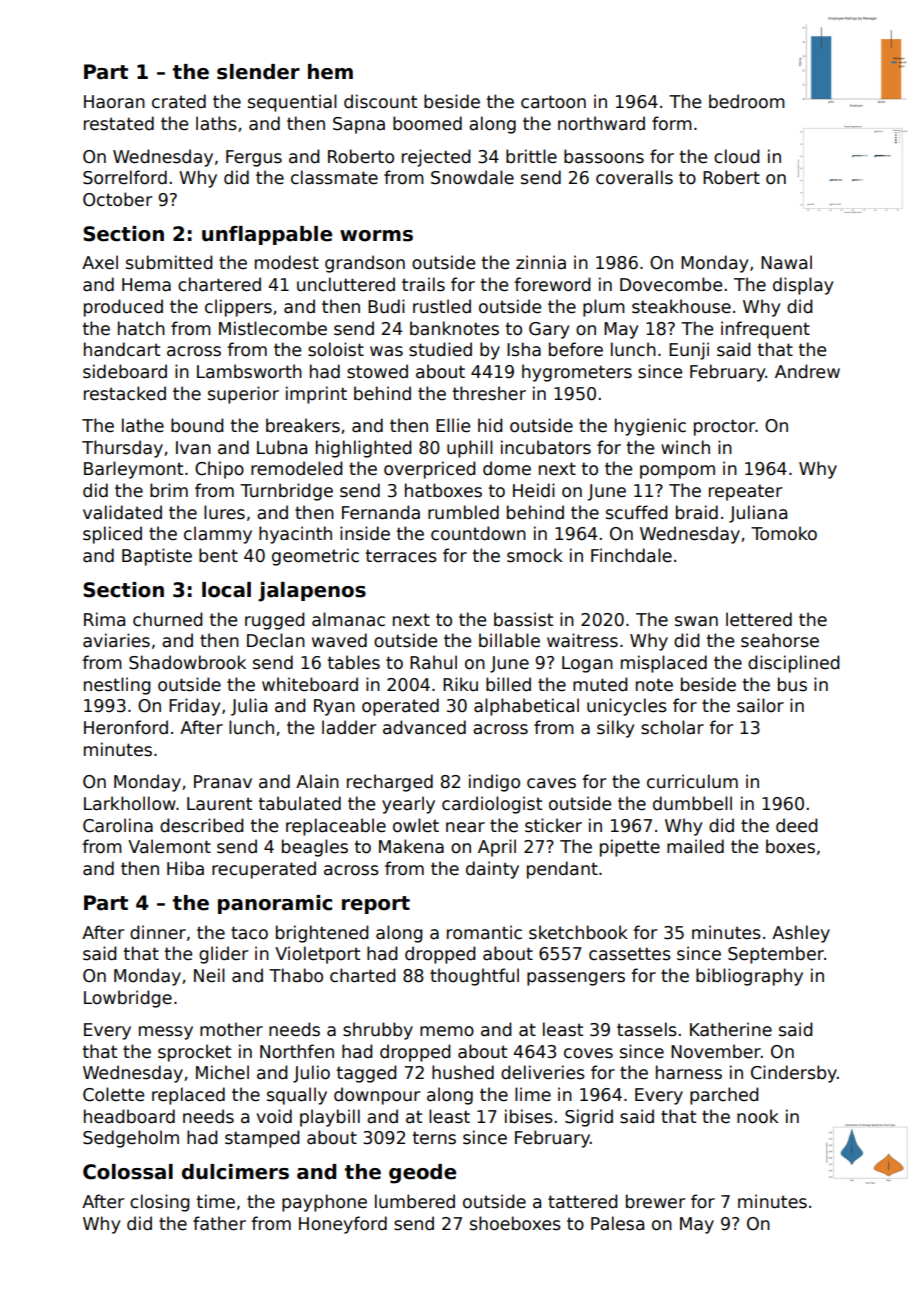  Describe the element at coordinates (226, 590) in the page. I see `local` at that location.
